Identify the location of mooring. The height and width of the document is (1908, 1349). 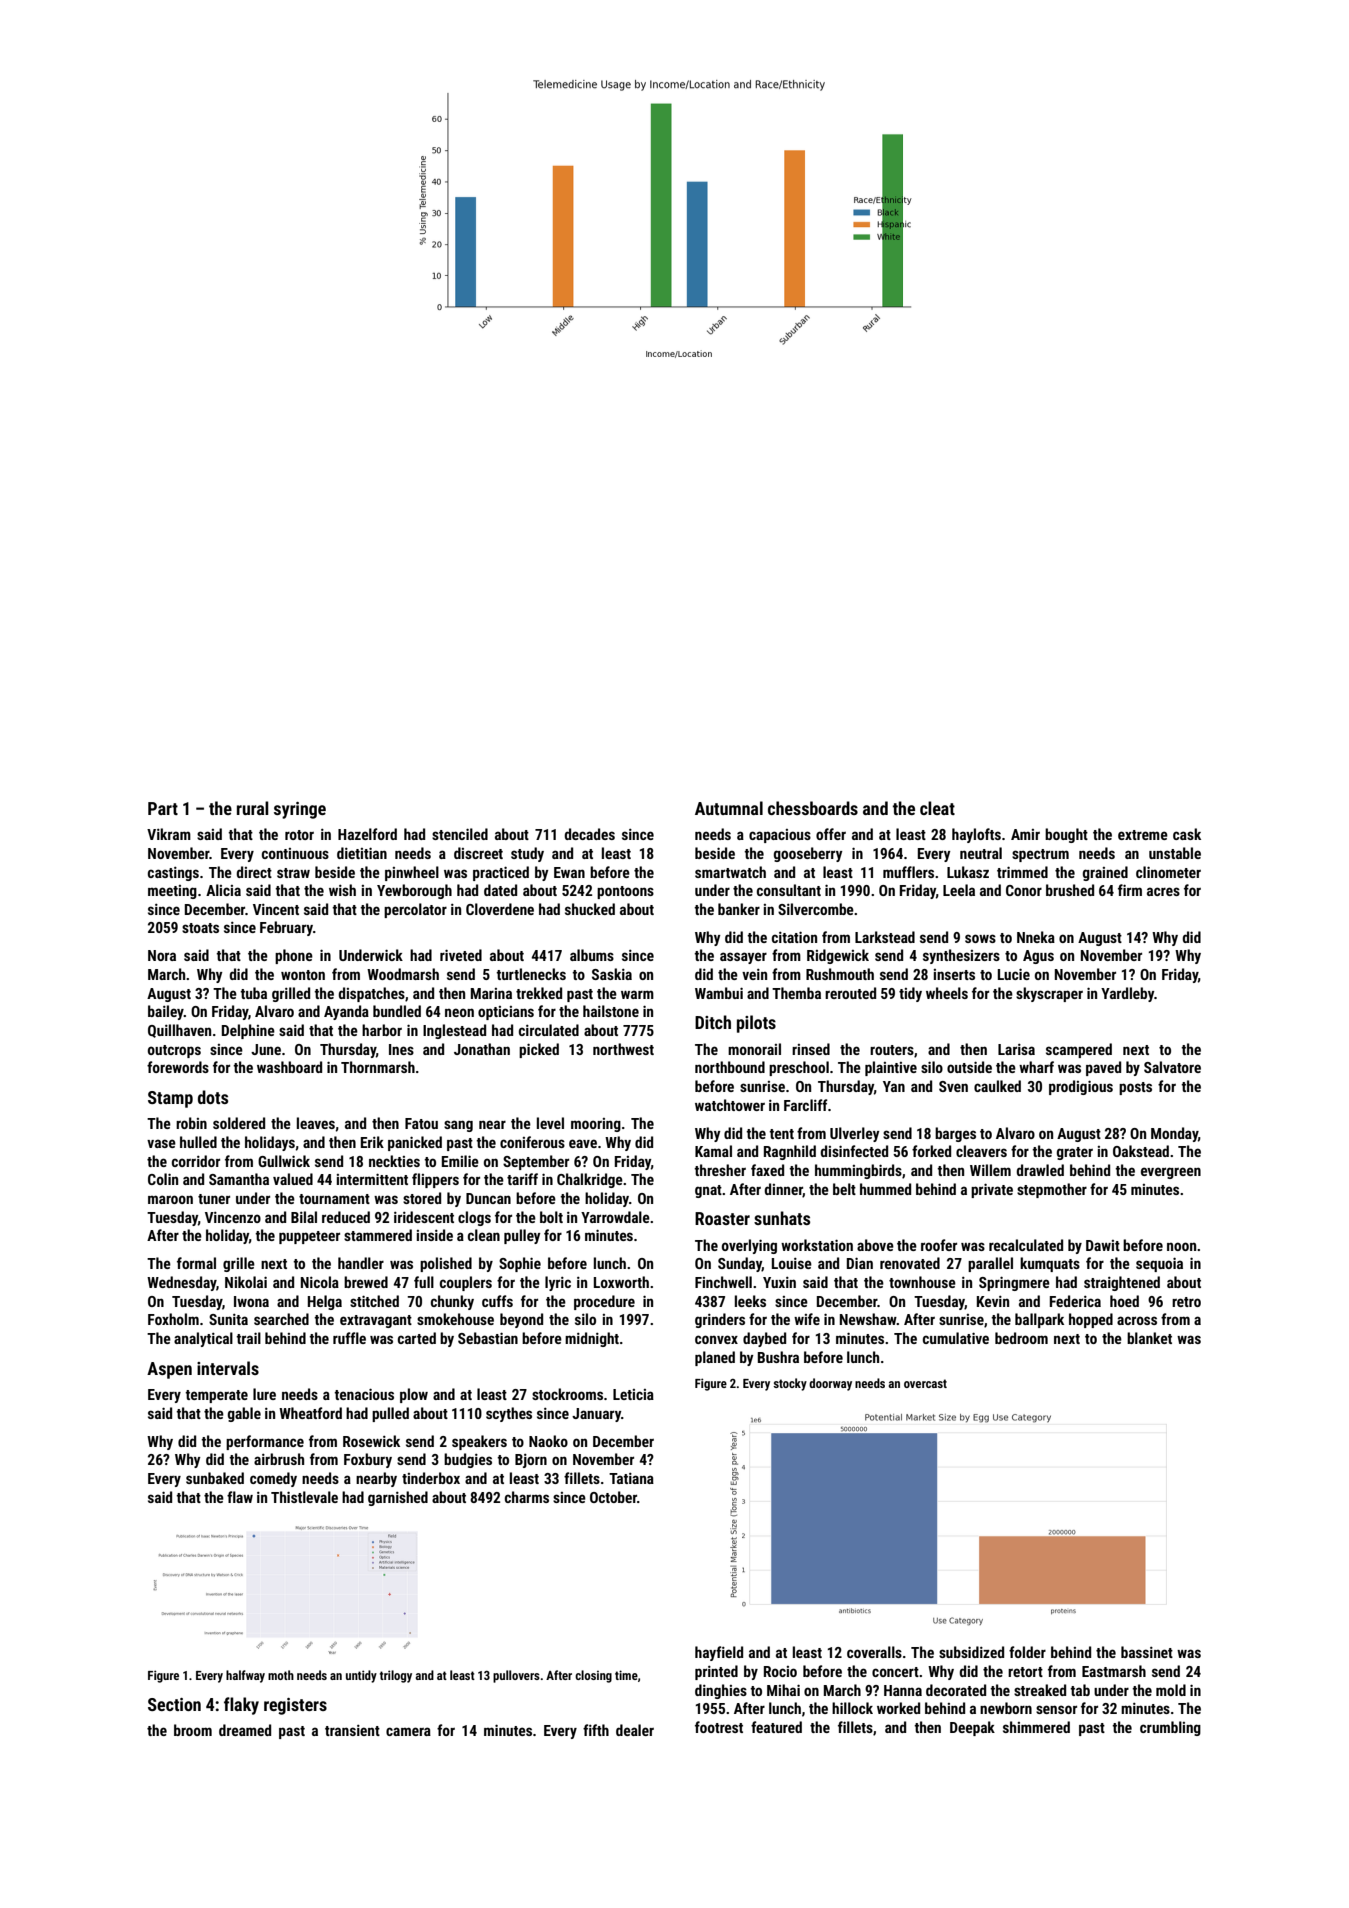
(596, 1125).
